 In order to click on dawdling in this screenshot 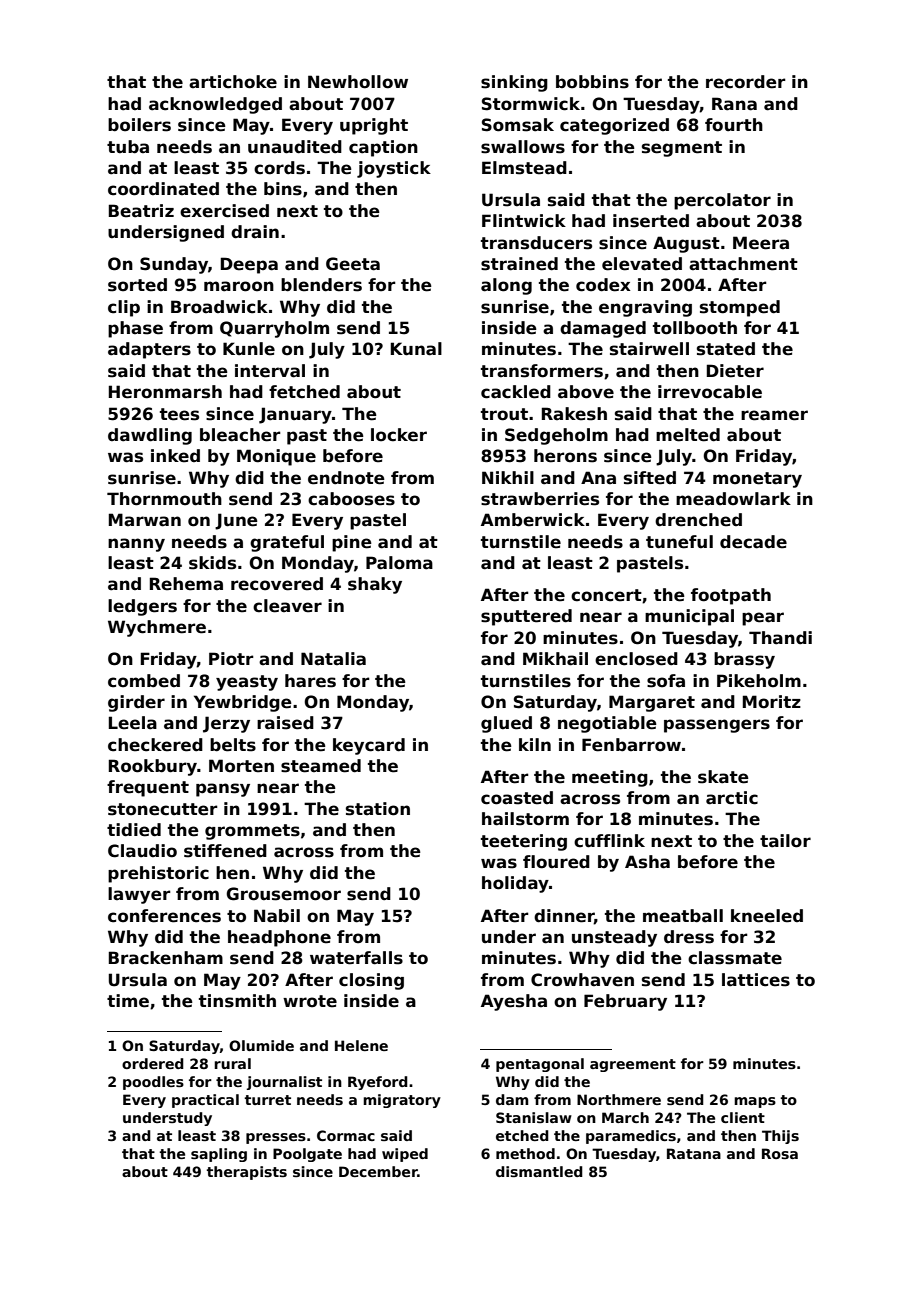, I will do `click(150, 436)`.
